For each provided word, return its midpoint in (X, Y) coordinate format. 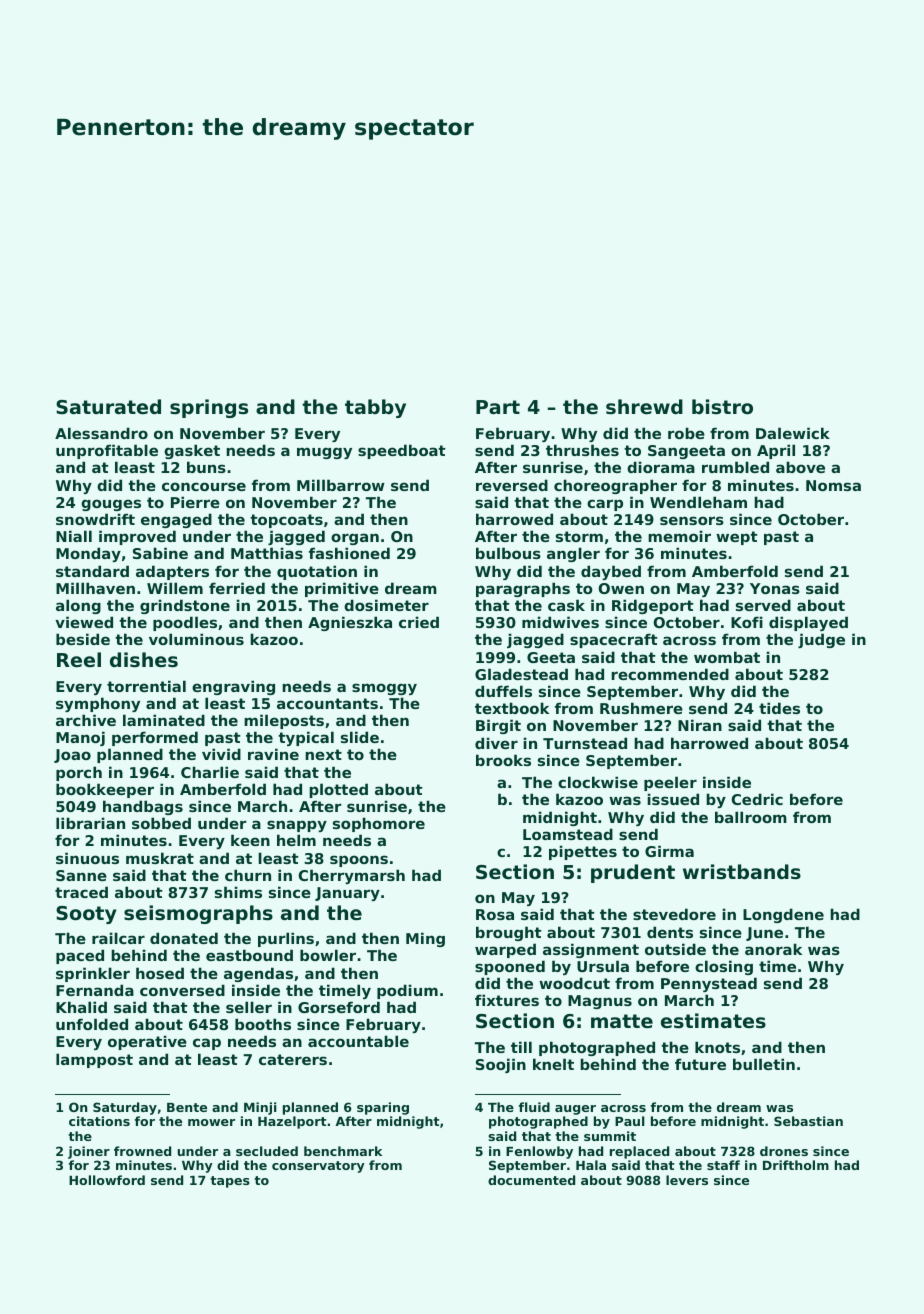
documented (531, 1180)
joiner (89, 1152)
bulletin (764, 1064)
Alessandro (101, 433)
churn (248, 875)
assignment (591, 950)
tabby (375, 408)
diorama (661, 467)
